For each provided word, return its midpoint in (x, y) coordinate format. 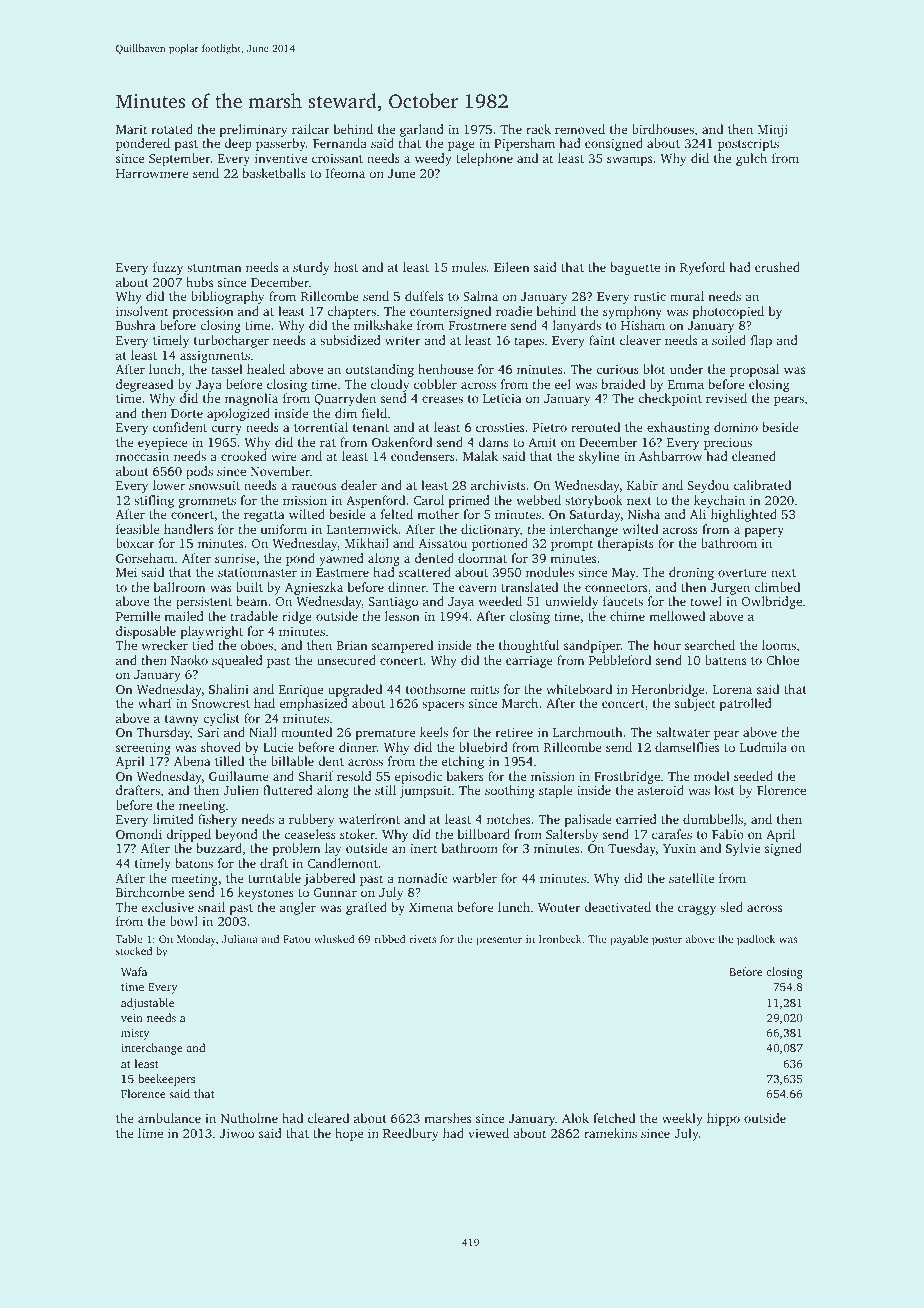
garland (422, 130)
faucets (623, 601)
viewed (488, 1133)
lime (150, 1133)
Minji (773, 131)
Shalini (229, 689)
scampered (402, 646)
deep (238, 144)
